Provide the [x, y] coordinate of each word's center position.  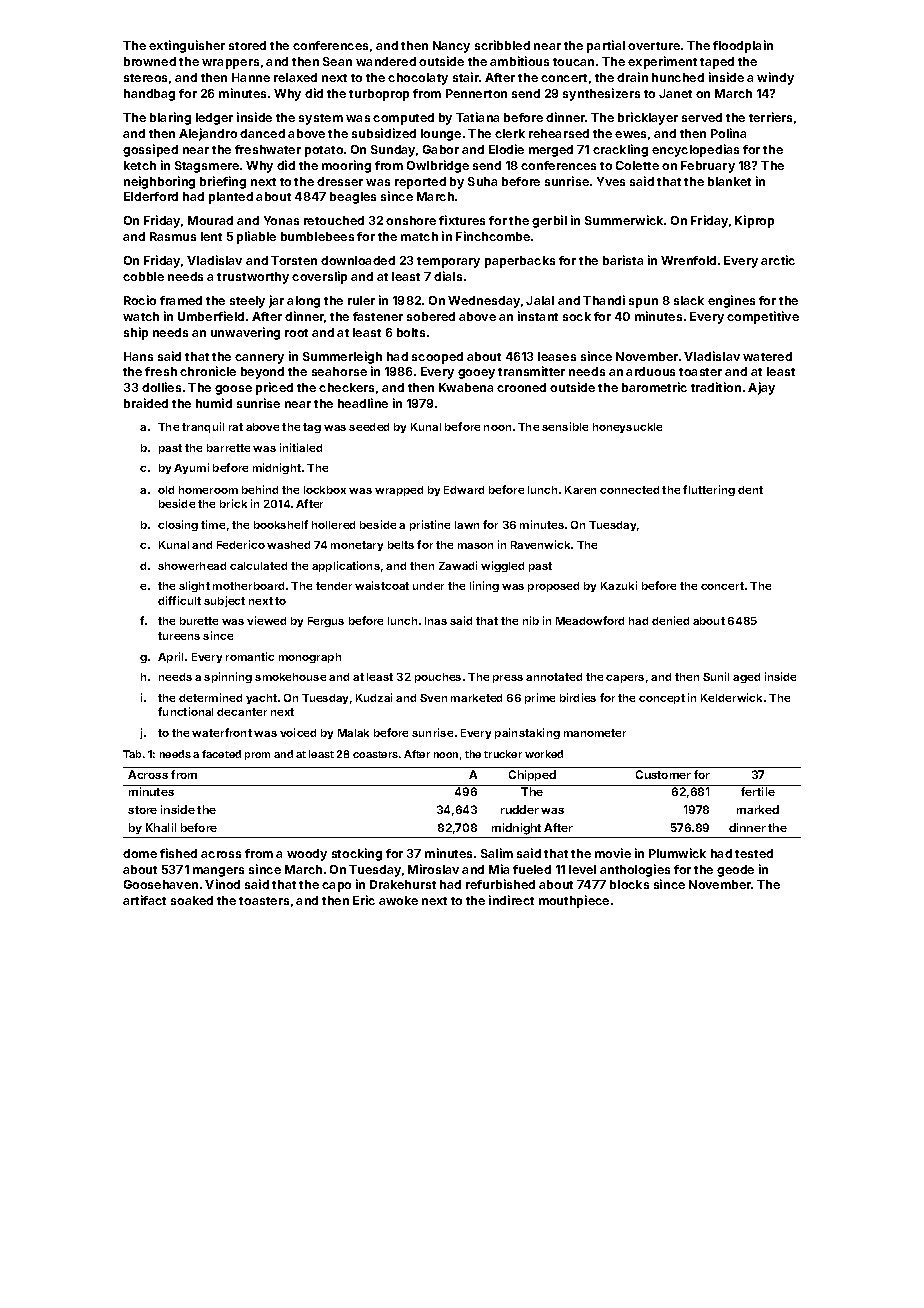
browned [150, 61]
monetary [357, 546]
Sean [337, 61]
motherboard [248, 586]
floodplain [743, 46]
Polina [728, 133]
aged [746, 678]
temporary [448, 262]
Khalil [161, 827]
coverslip [319, 277]
